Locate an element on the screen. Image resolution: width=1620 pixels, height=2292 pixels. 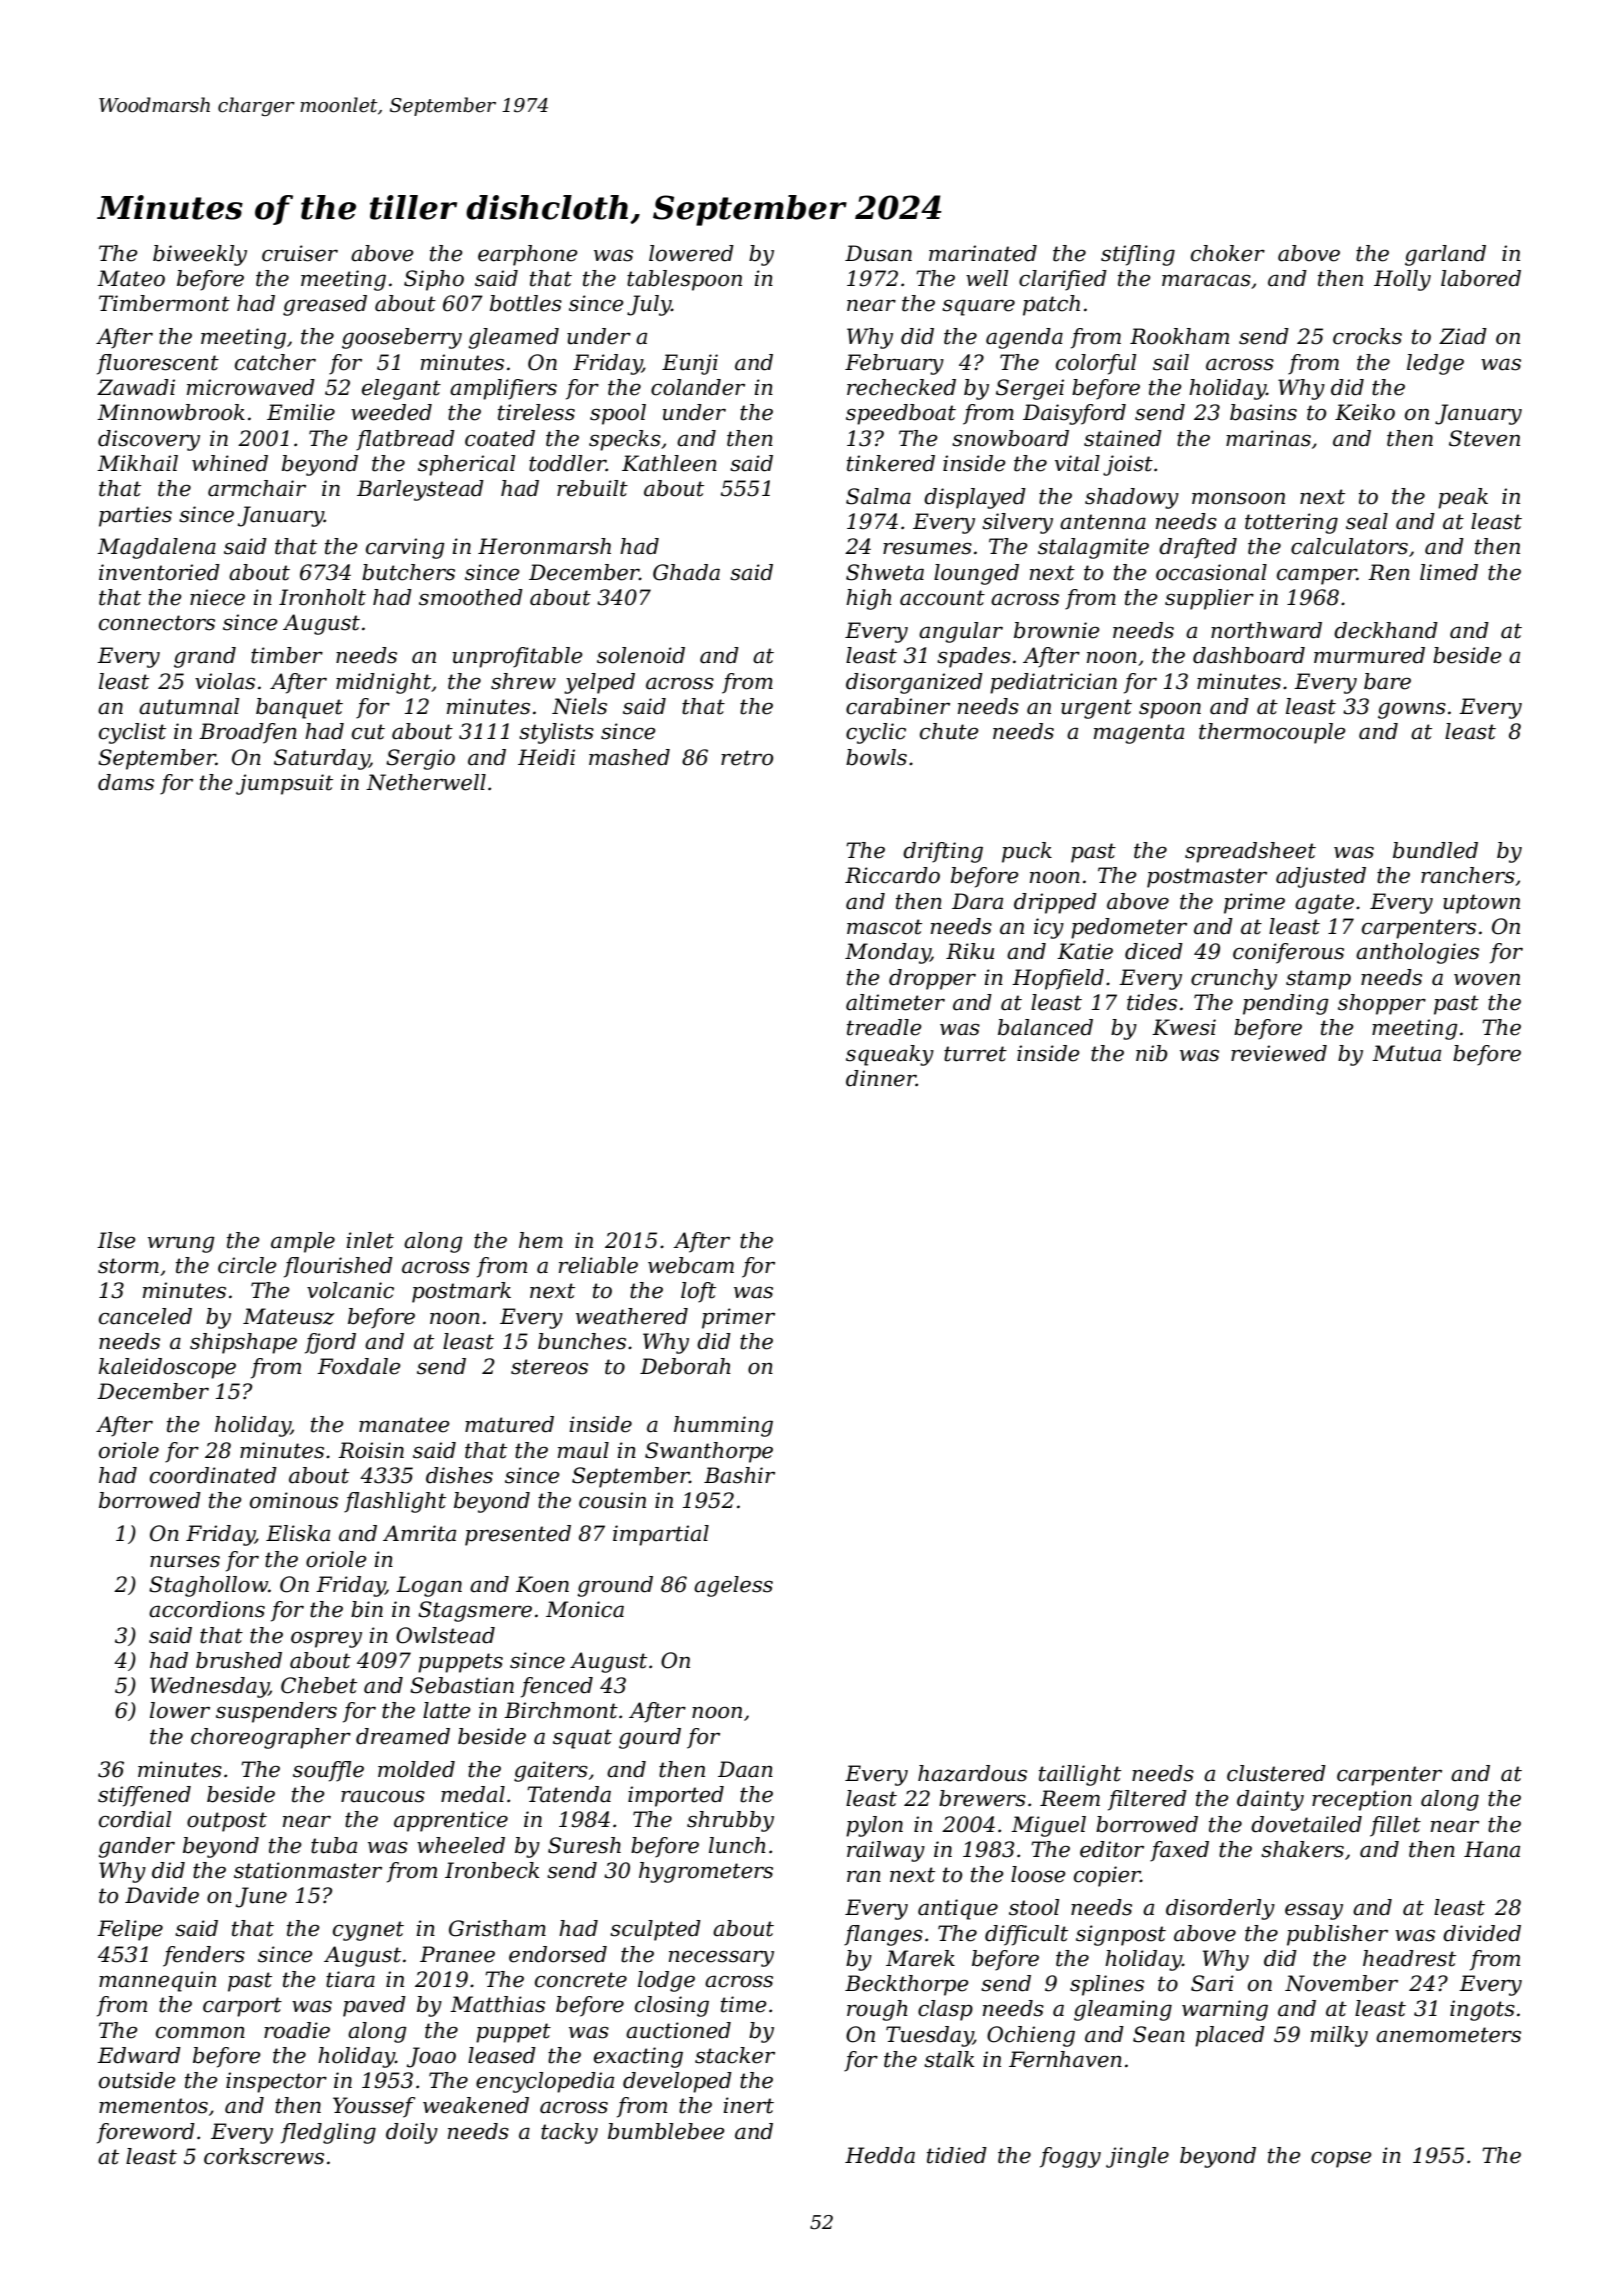
coniferous is located at coordinates (1288, 953).
